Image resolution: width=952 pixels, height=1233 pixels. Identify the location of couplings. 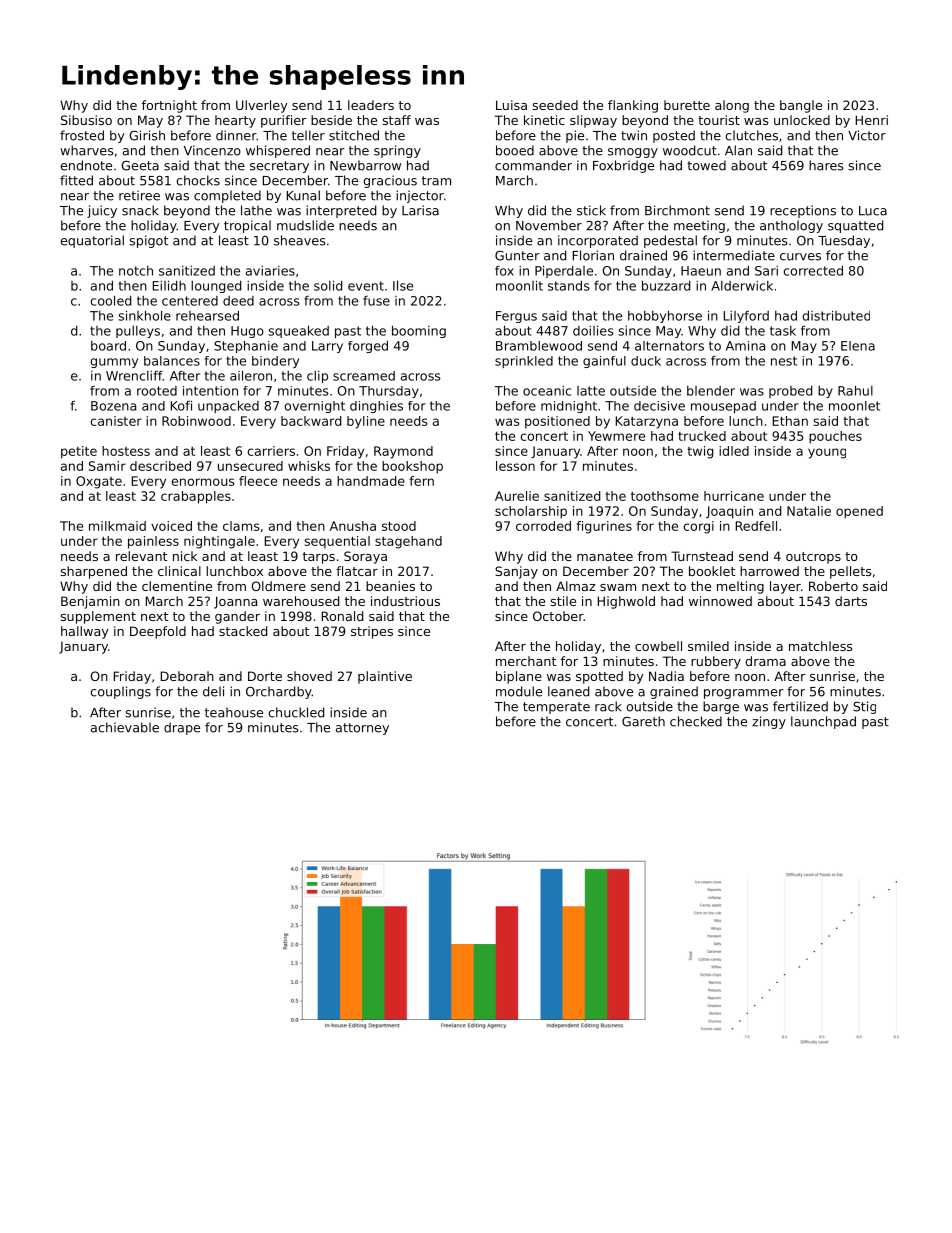
(120, 692).
